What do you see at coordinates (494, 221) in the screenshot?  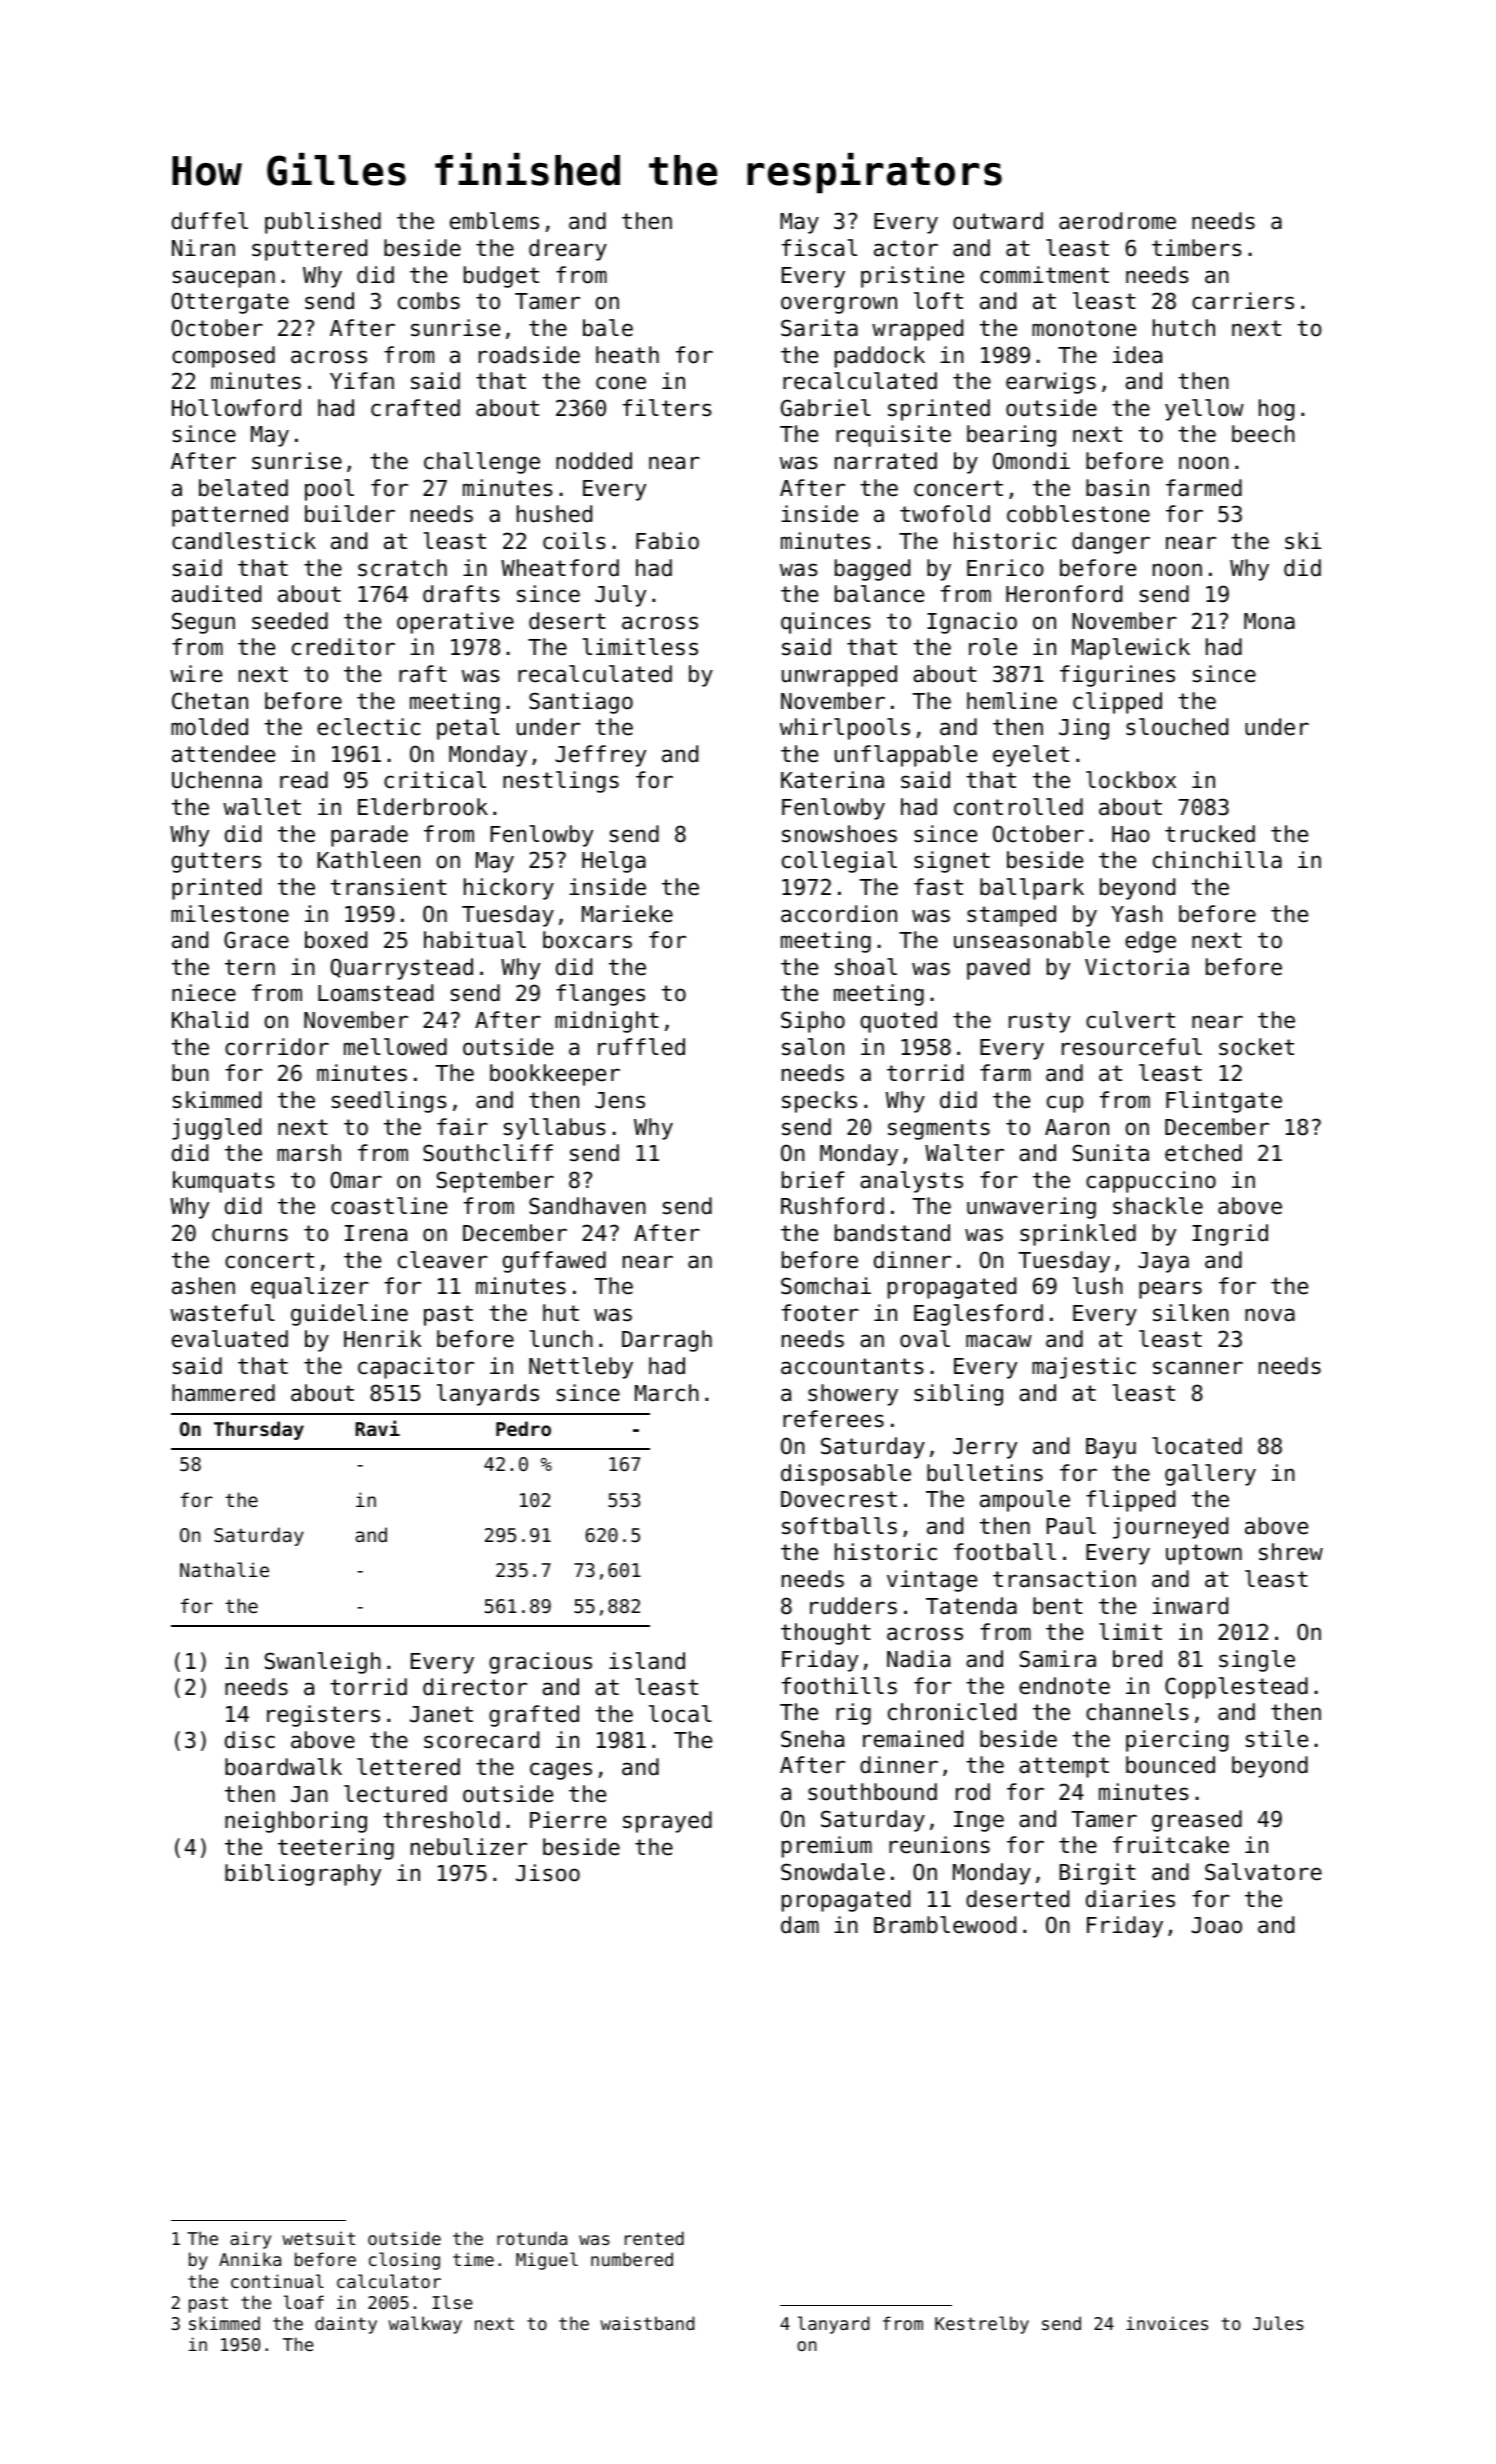 I see `emblems` at bounding box center [494, 221].
